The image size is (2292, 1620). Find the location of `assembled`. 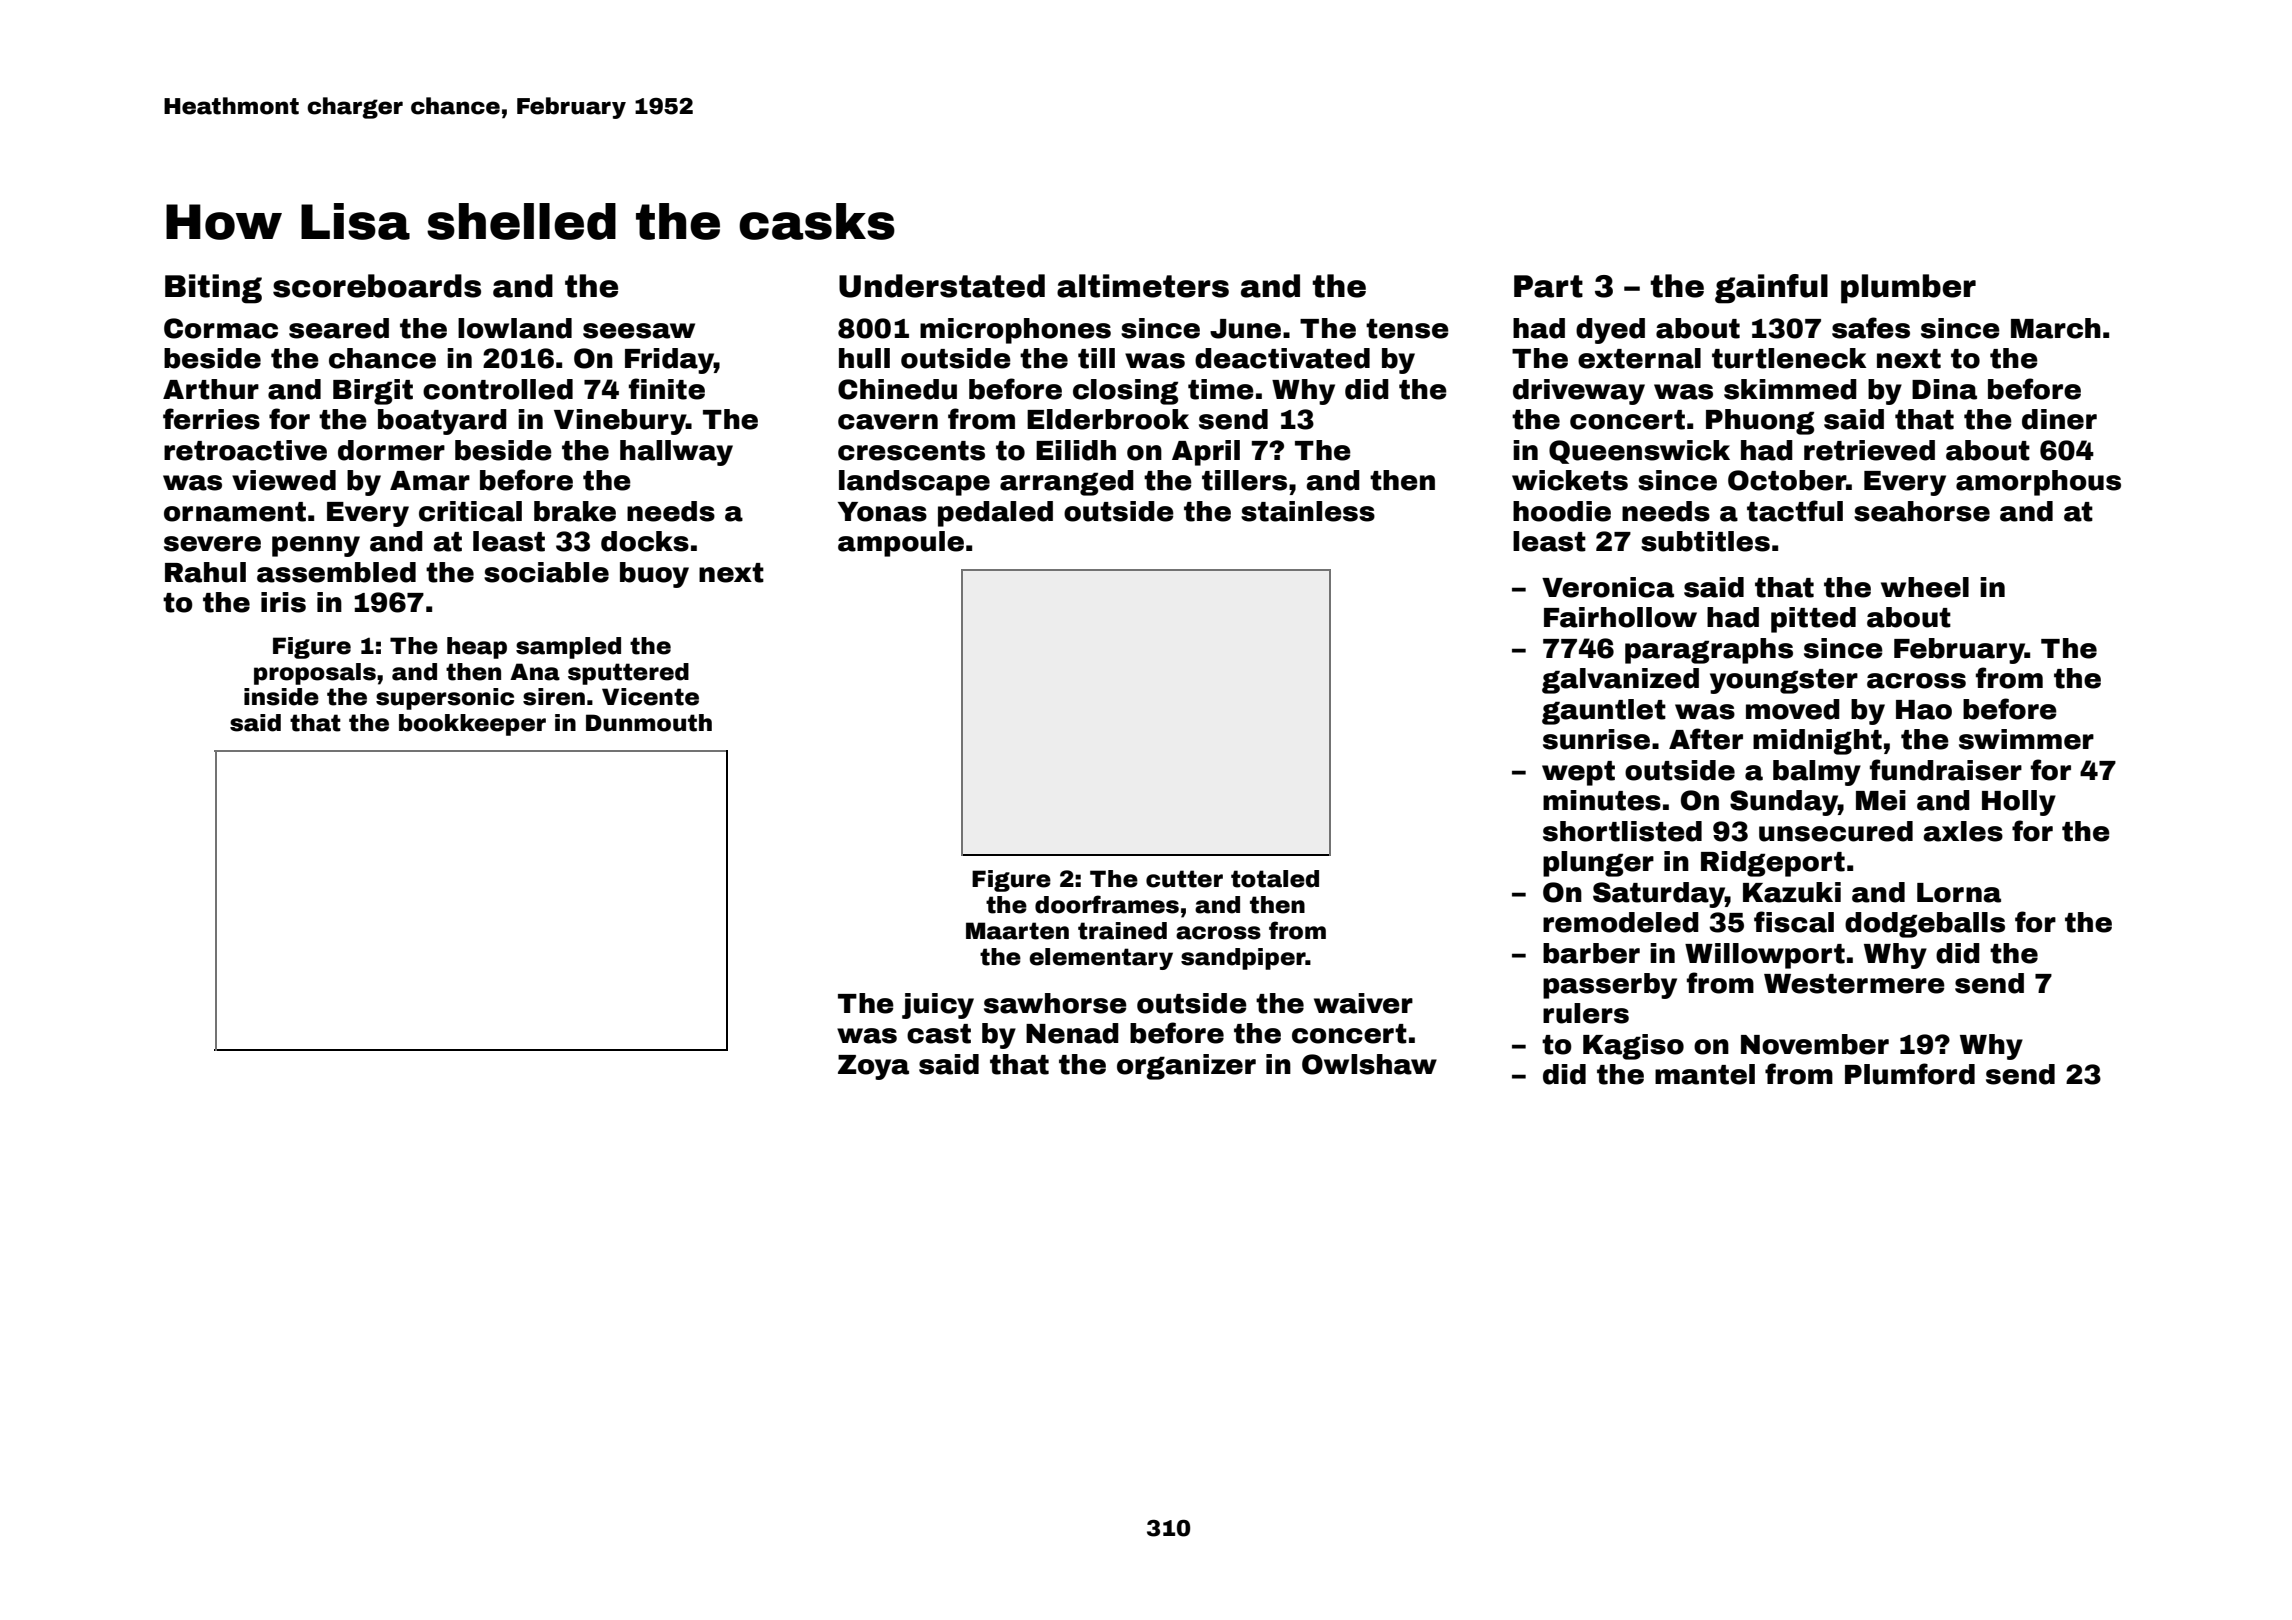

assembled is located at coordinates (336, 572).
